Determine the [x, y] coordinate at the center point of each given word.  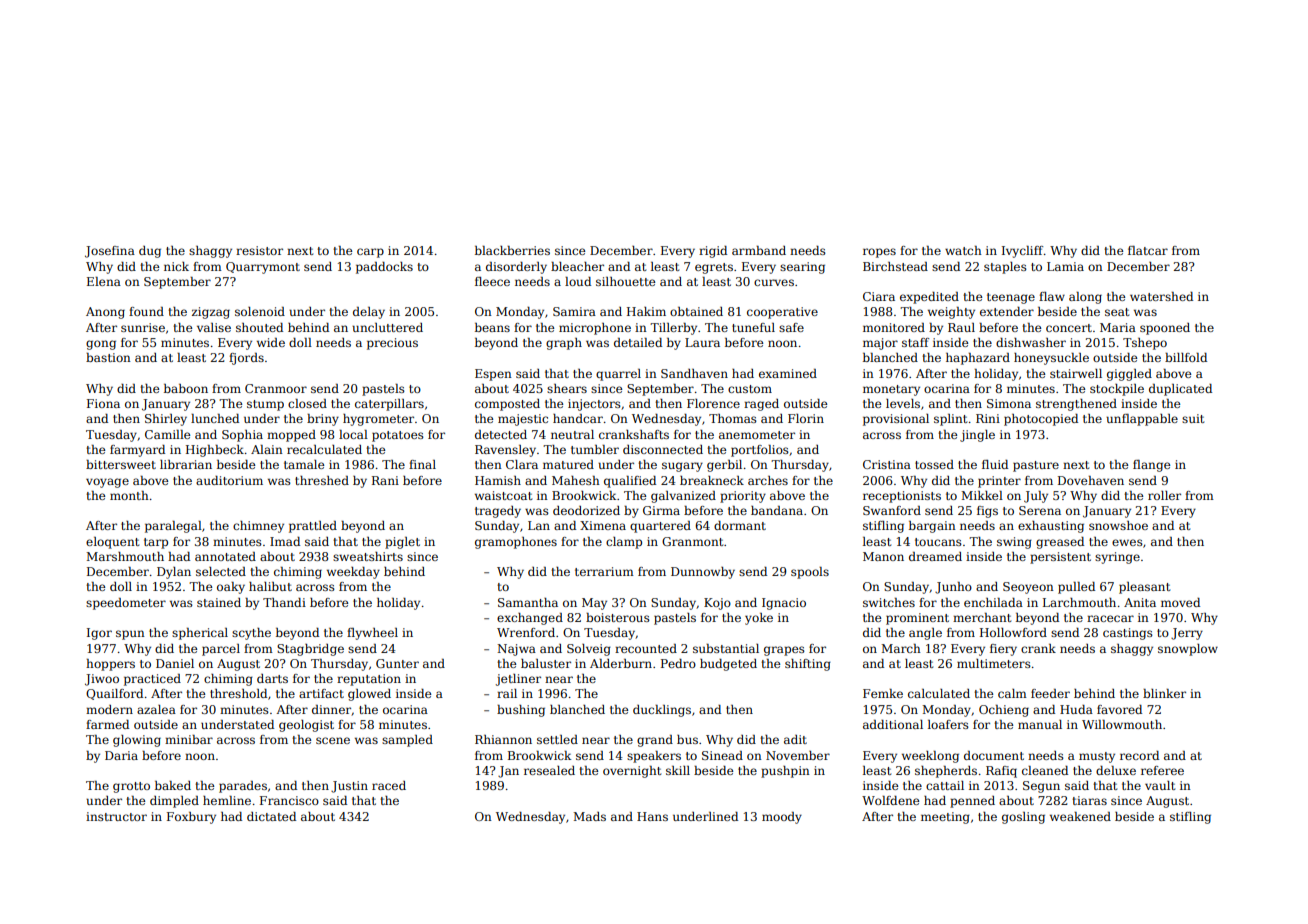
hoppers [110, 665]
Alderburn [621, 663]
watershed [1161, 296]
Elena [104, 281]
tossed [934, 464]
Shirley [166, 420]
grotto [131, 787]
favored [1119, 709]
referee [1162, 770]
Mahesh [576, 480]
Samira [574, 311]
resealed [549, 770]
